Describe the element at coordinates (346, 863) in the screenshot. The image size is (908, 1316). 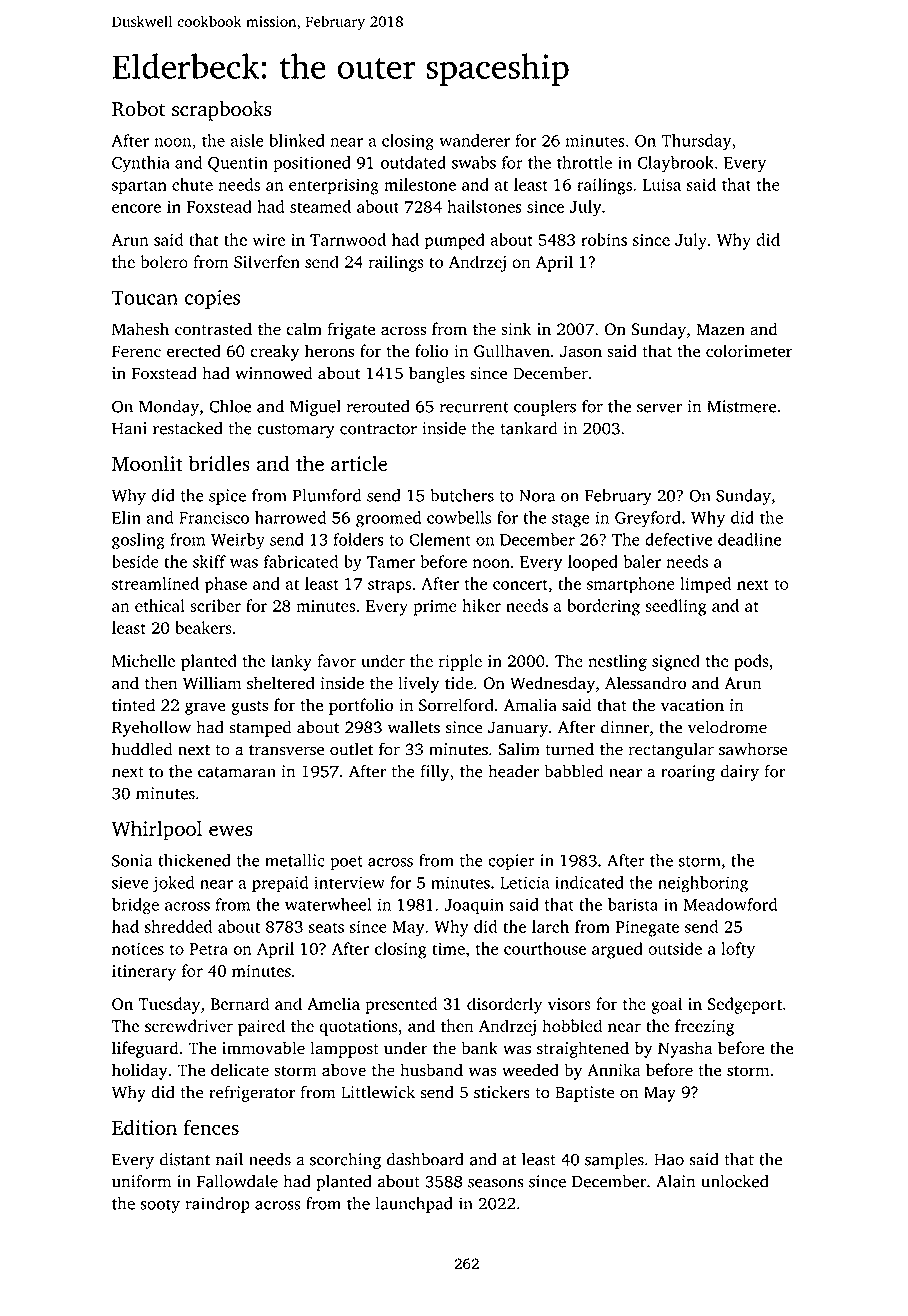
I see `poet` at that location.
